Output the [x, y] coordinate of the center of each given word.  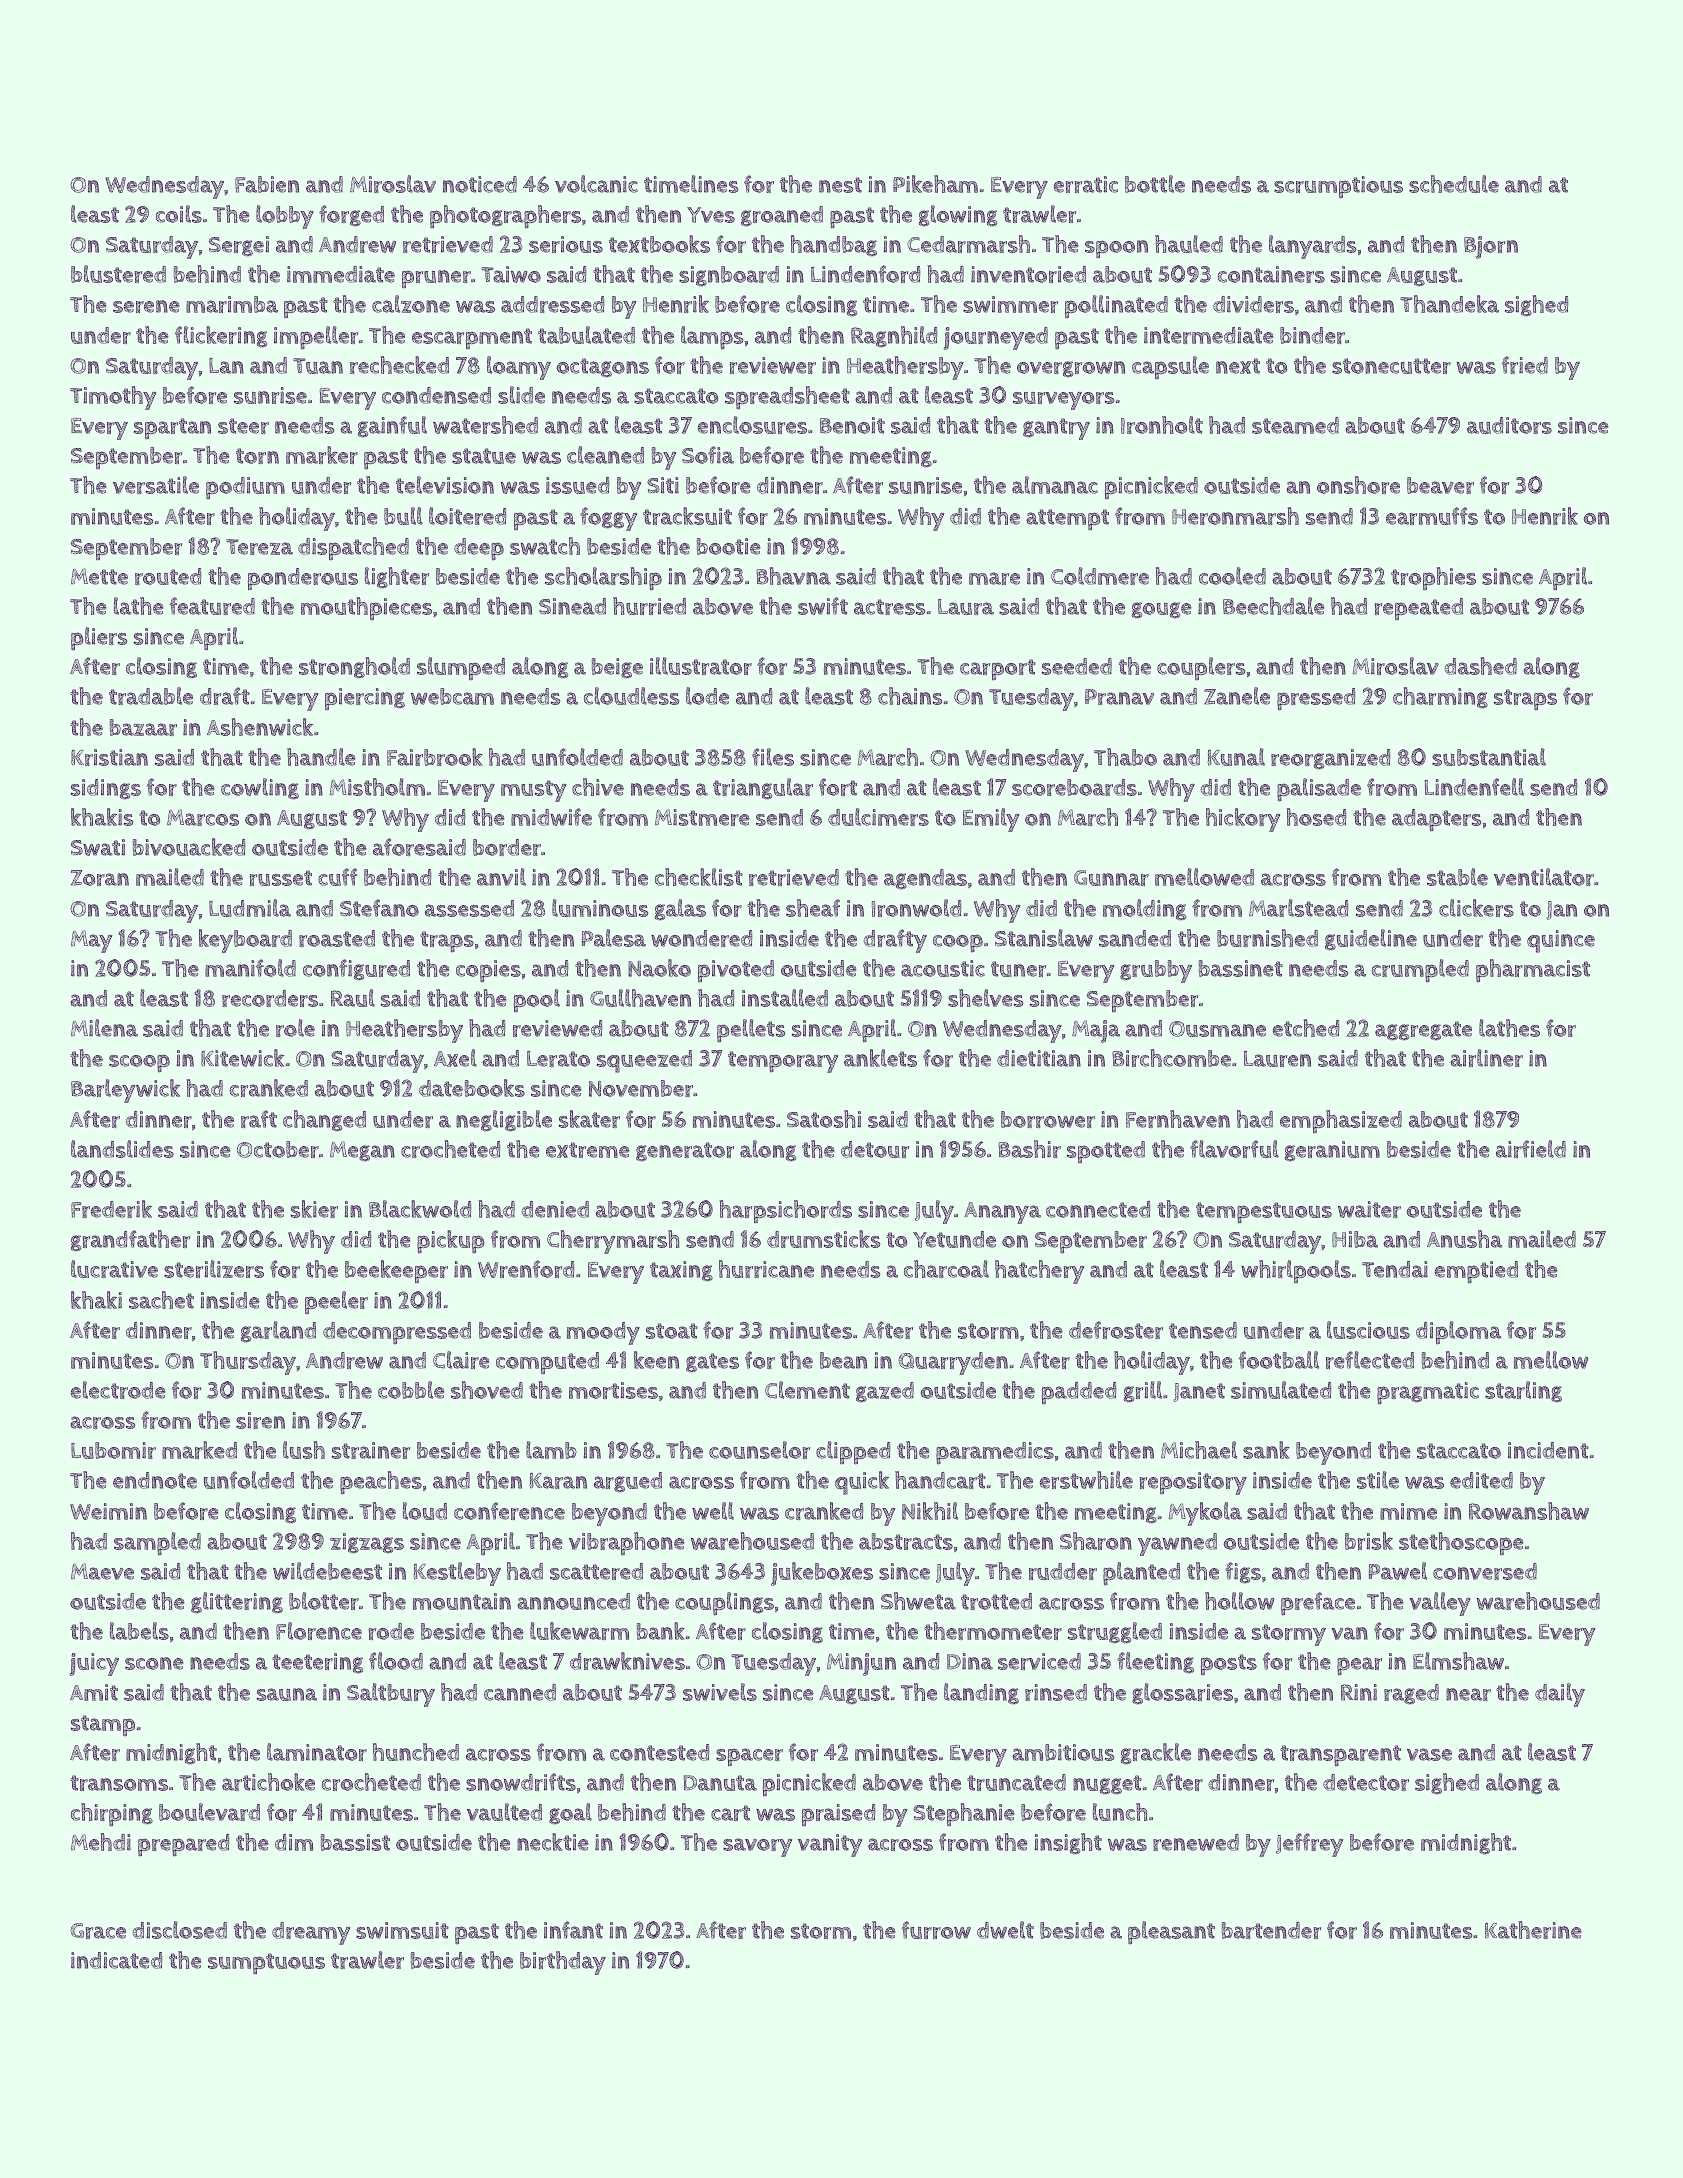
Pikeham [935, 184]
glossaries [1182, 1694]
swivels [720, 1692]
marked [199, 1450]
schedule [1454, 184]
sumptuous [266, 1964]
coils [179, 214]
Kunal [1236, 757]
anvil [501, 877]
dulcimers [878, 817]
